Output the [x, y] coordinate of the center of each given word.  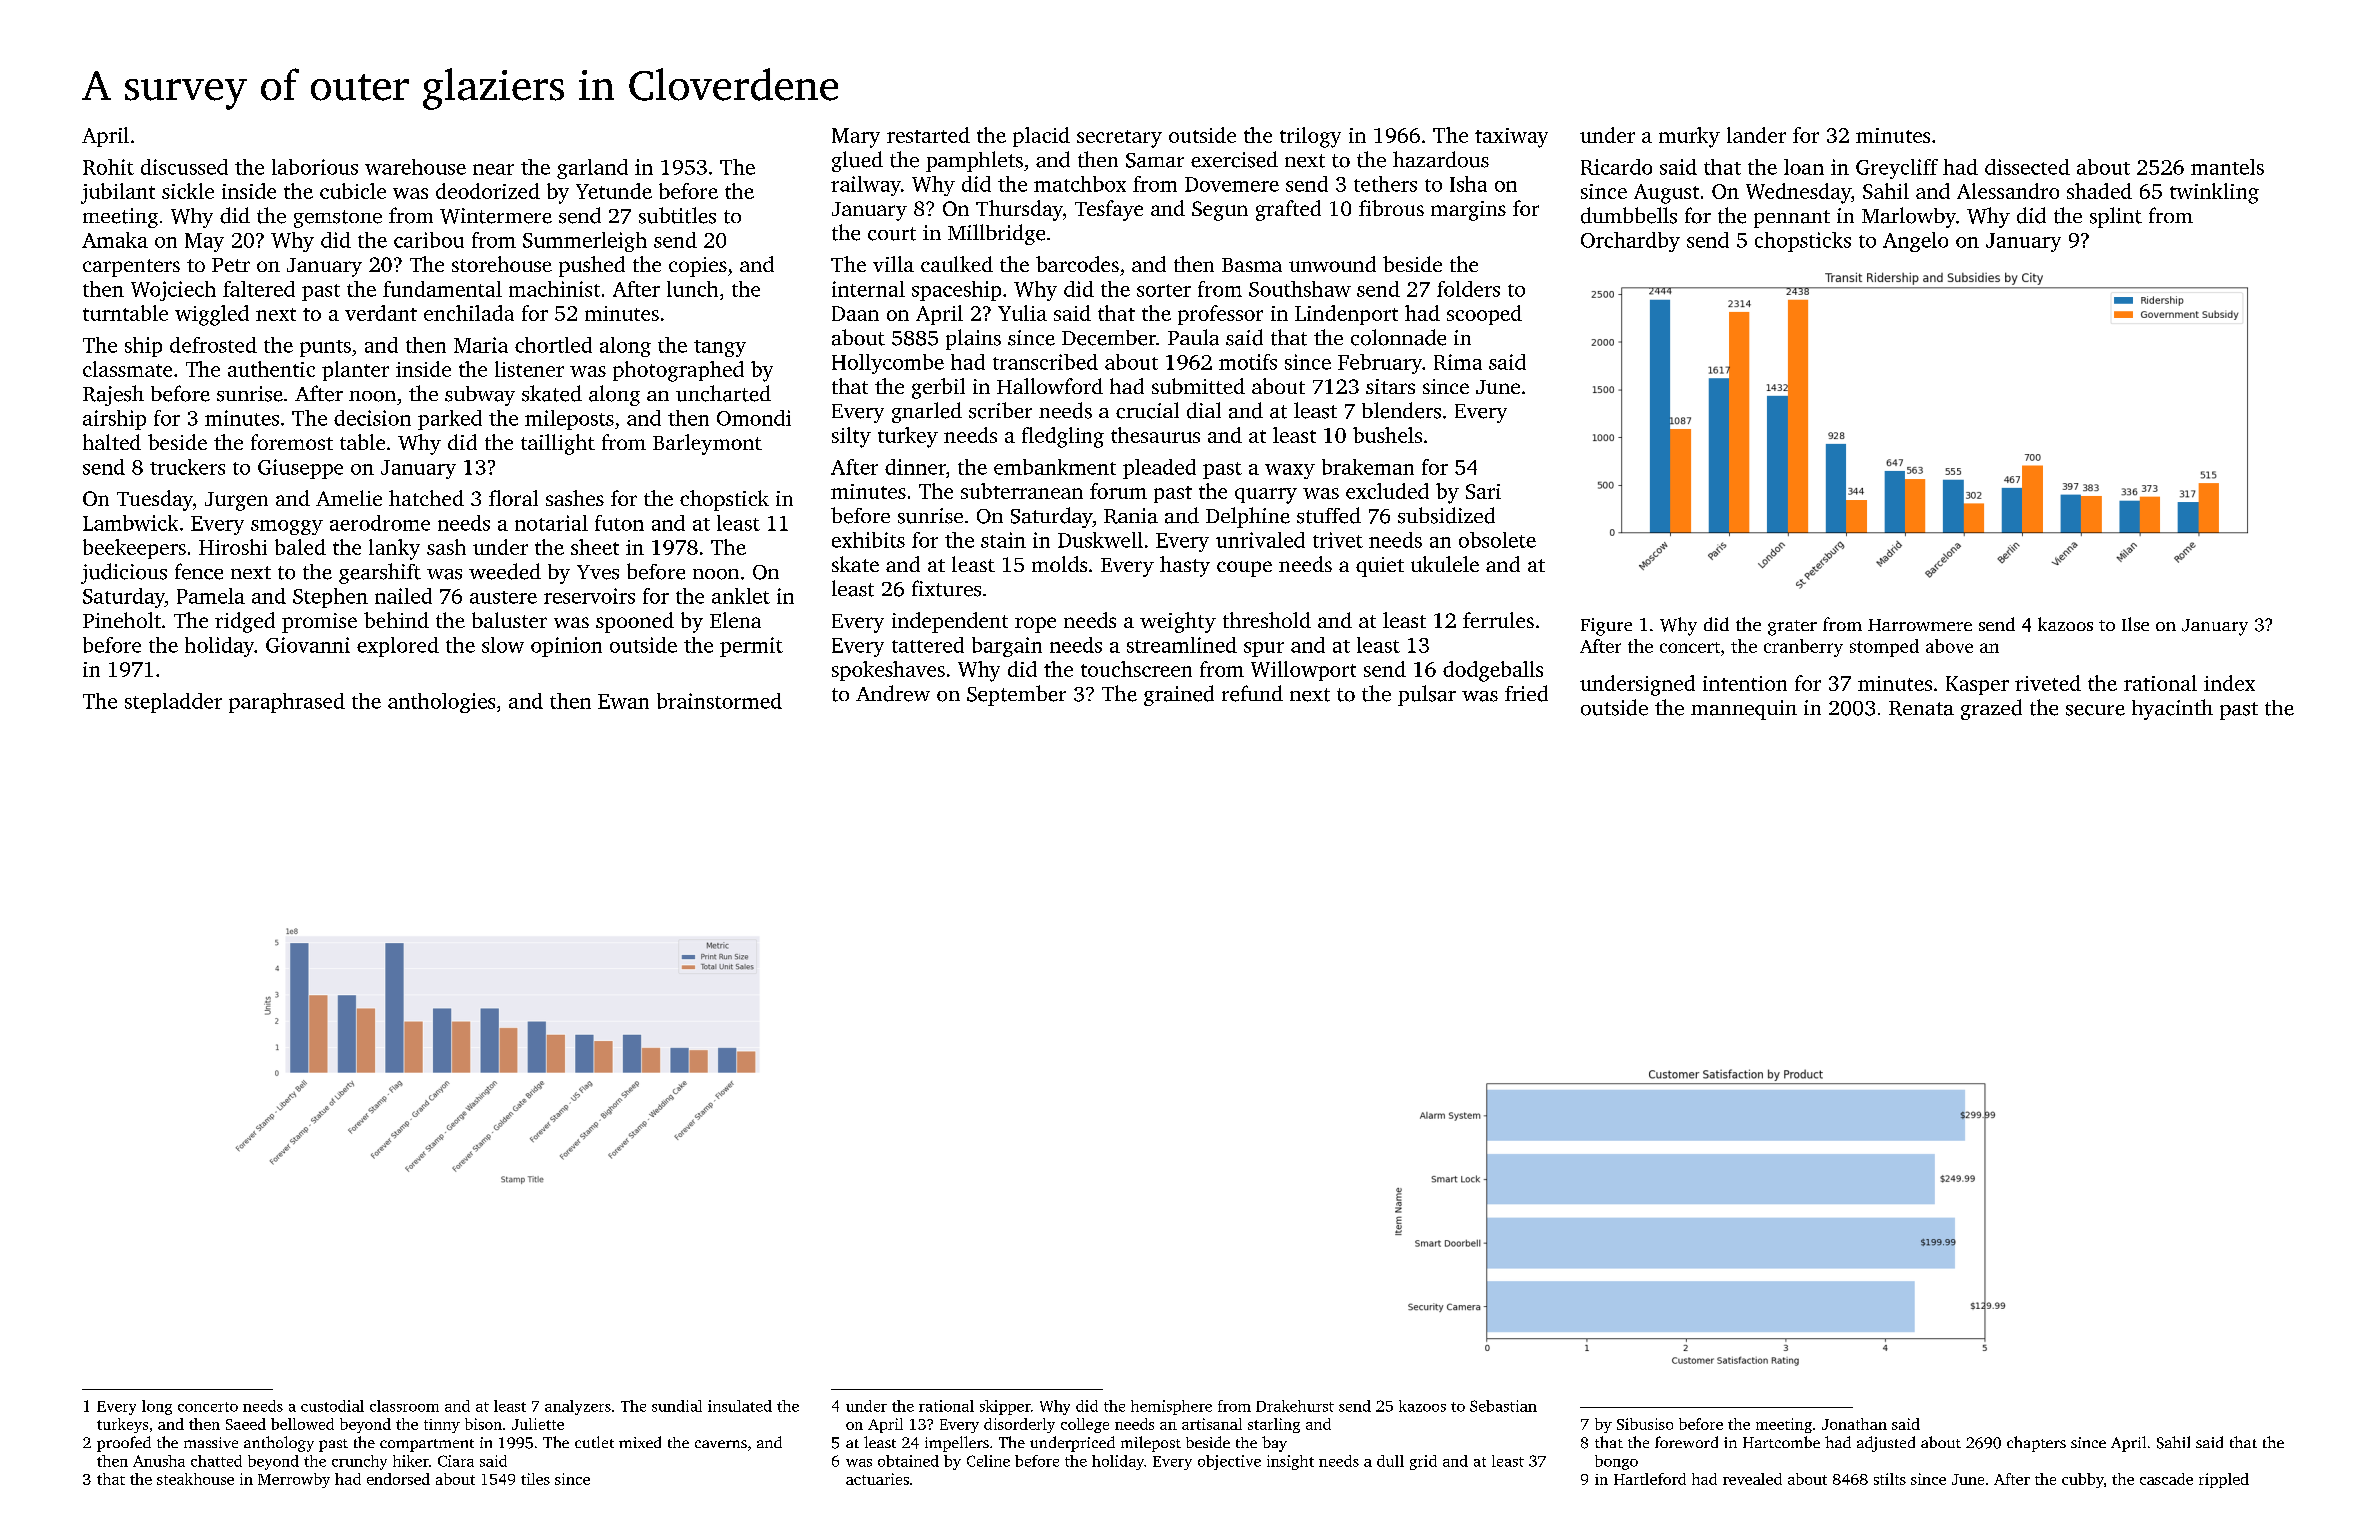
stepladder [173, 703]
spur [1264, 649]
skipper [1005, 1407]
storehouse [502, 264]
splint [2116, 217]
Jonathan [1854, 1424]
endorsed [398, 1479]
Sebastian [1503, 1406]
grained [1179, 695]
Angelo [1915, 242]
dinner [915, 467]
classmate [127, 369]
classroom [404, 1406]
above [1949, 646]
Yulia [1022, 313]
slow [503, 645]
